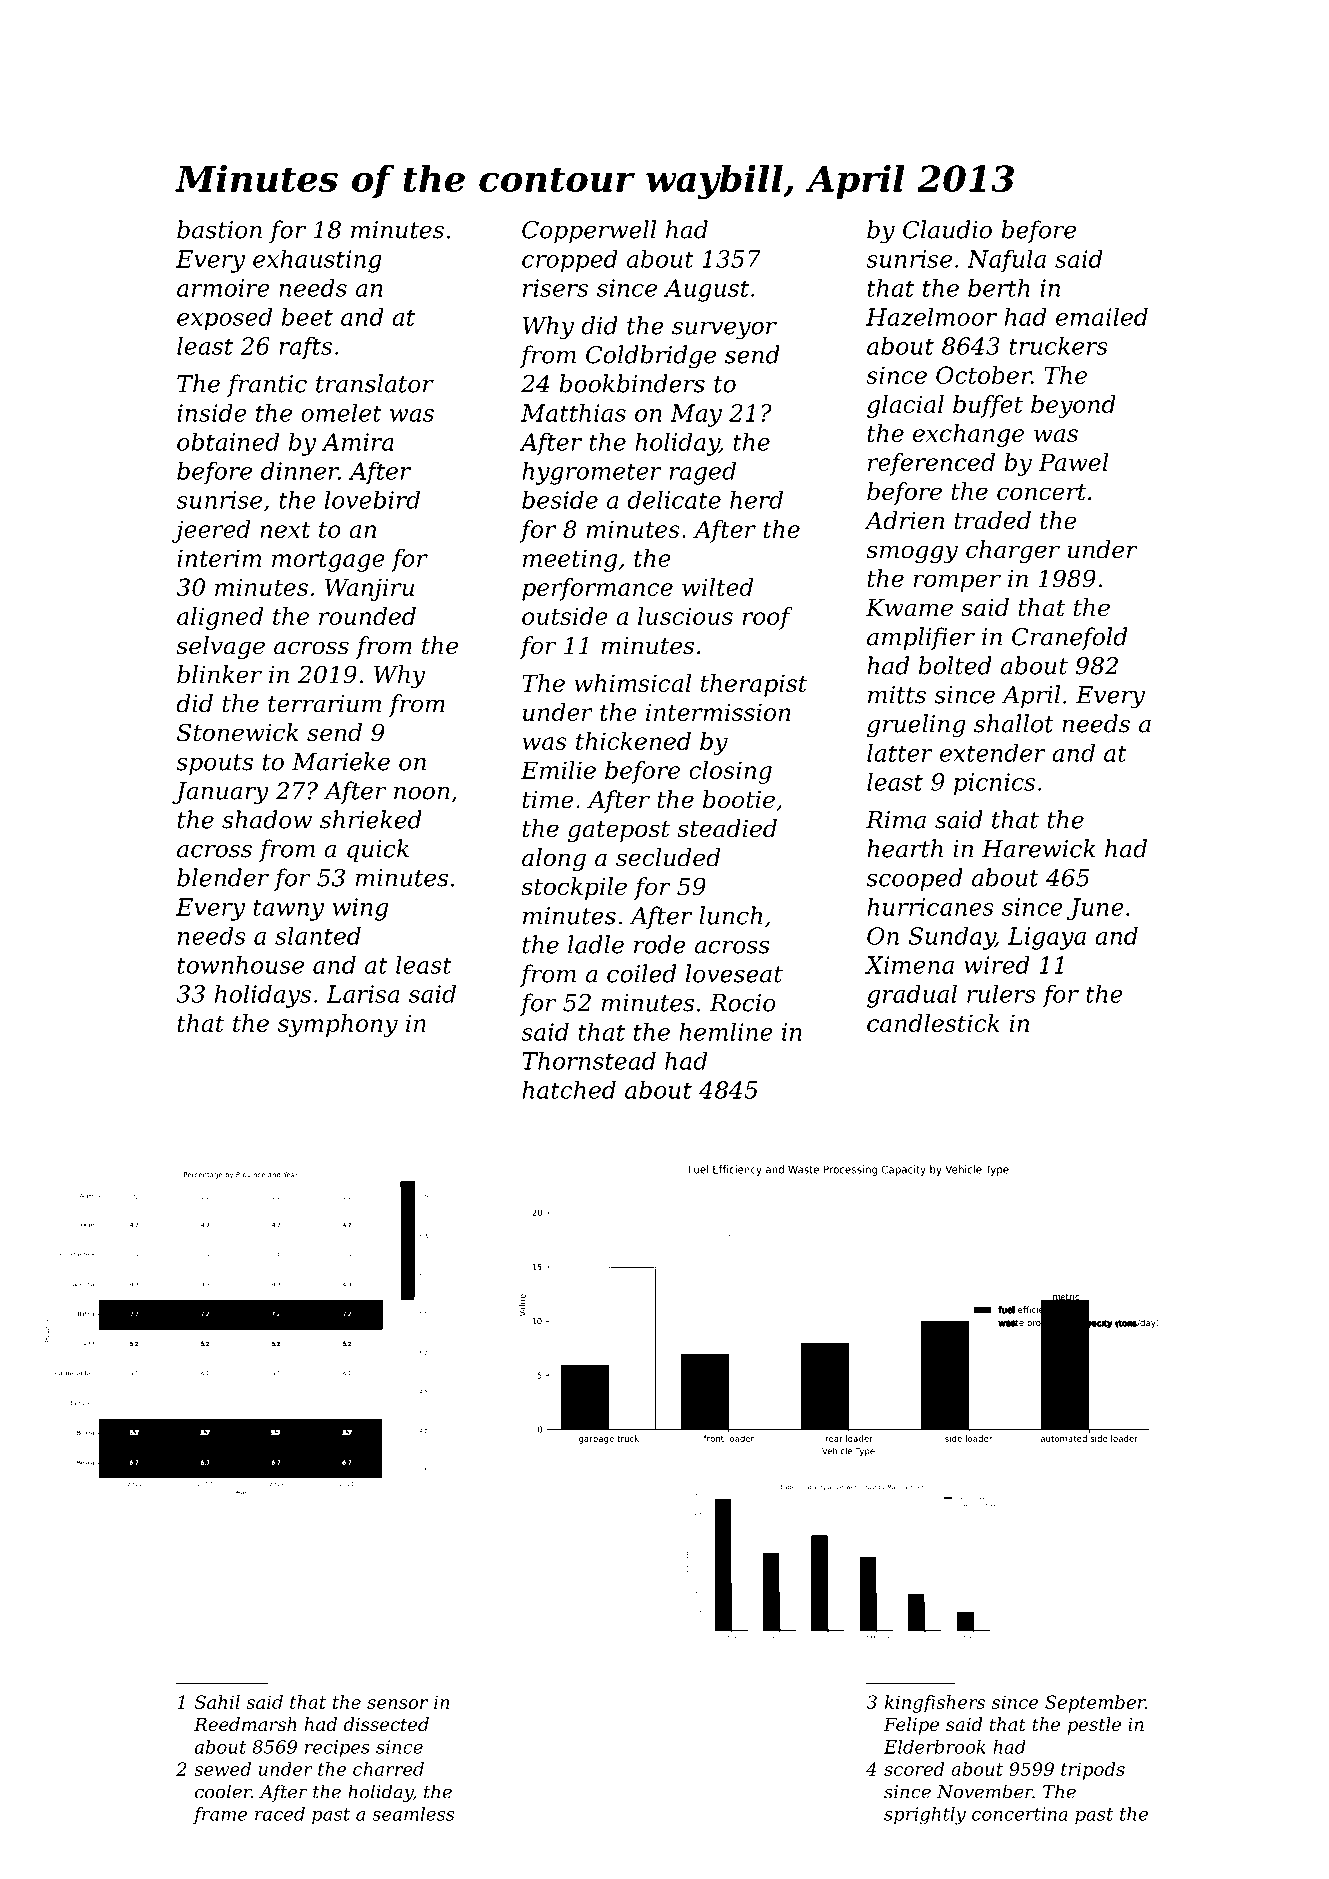  What do you see at coordinates (222, 1769) in the screenshot?
I see `sewed` at bounding box center [222, 1769].
